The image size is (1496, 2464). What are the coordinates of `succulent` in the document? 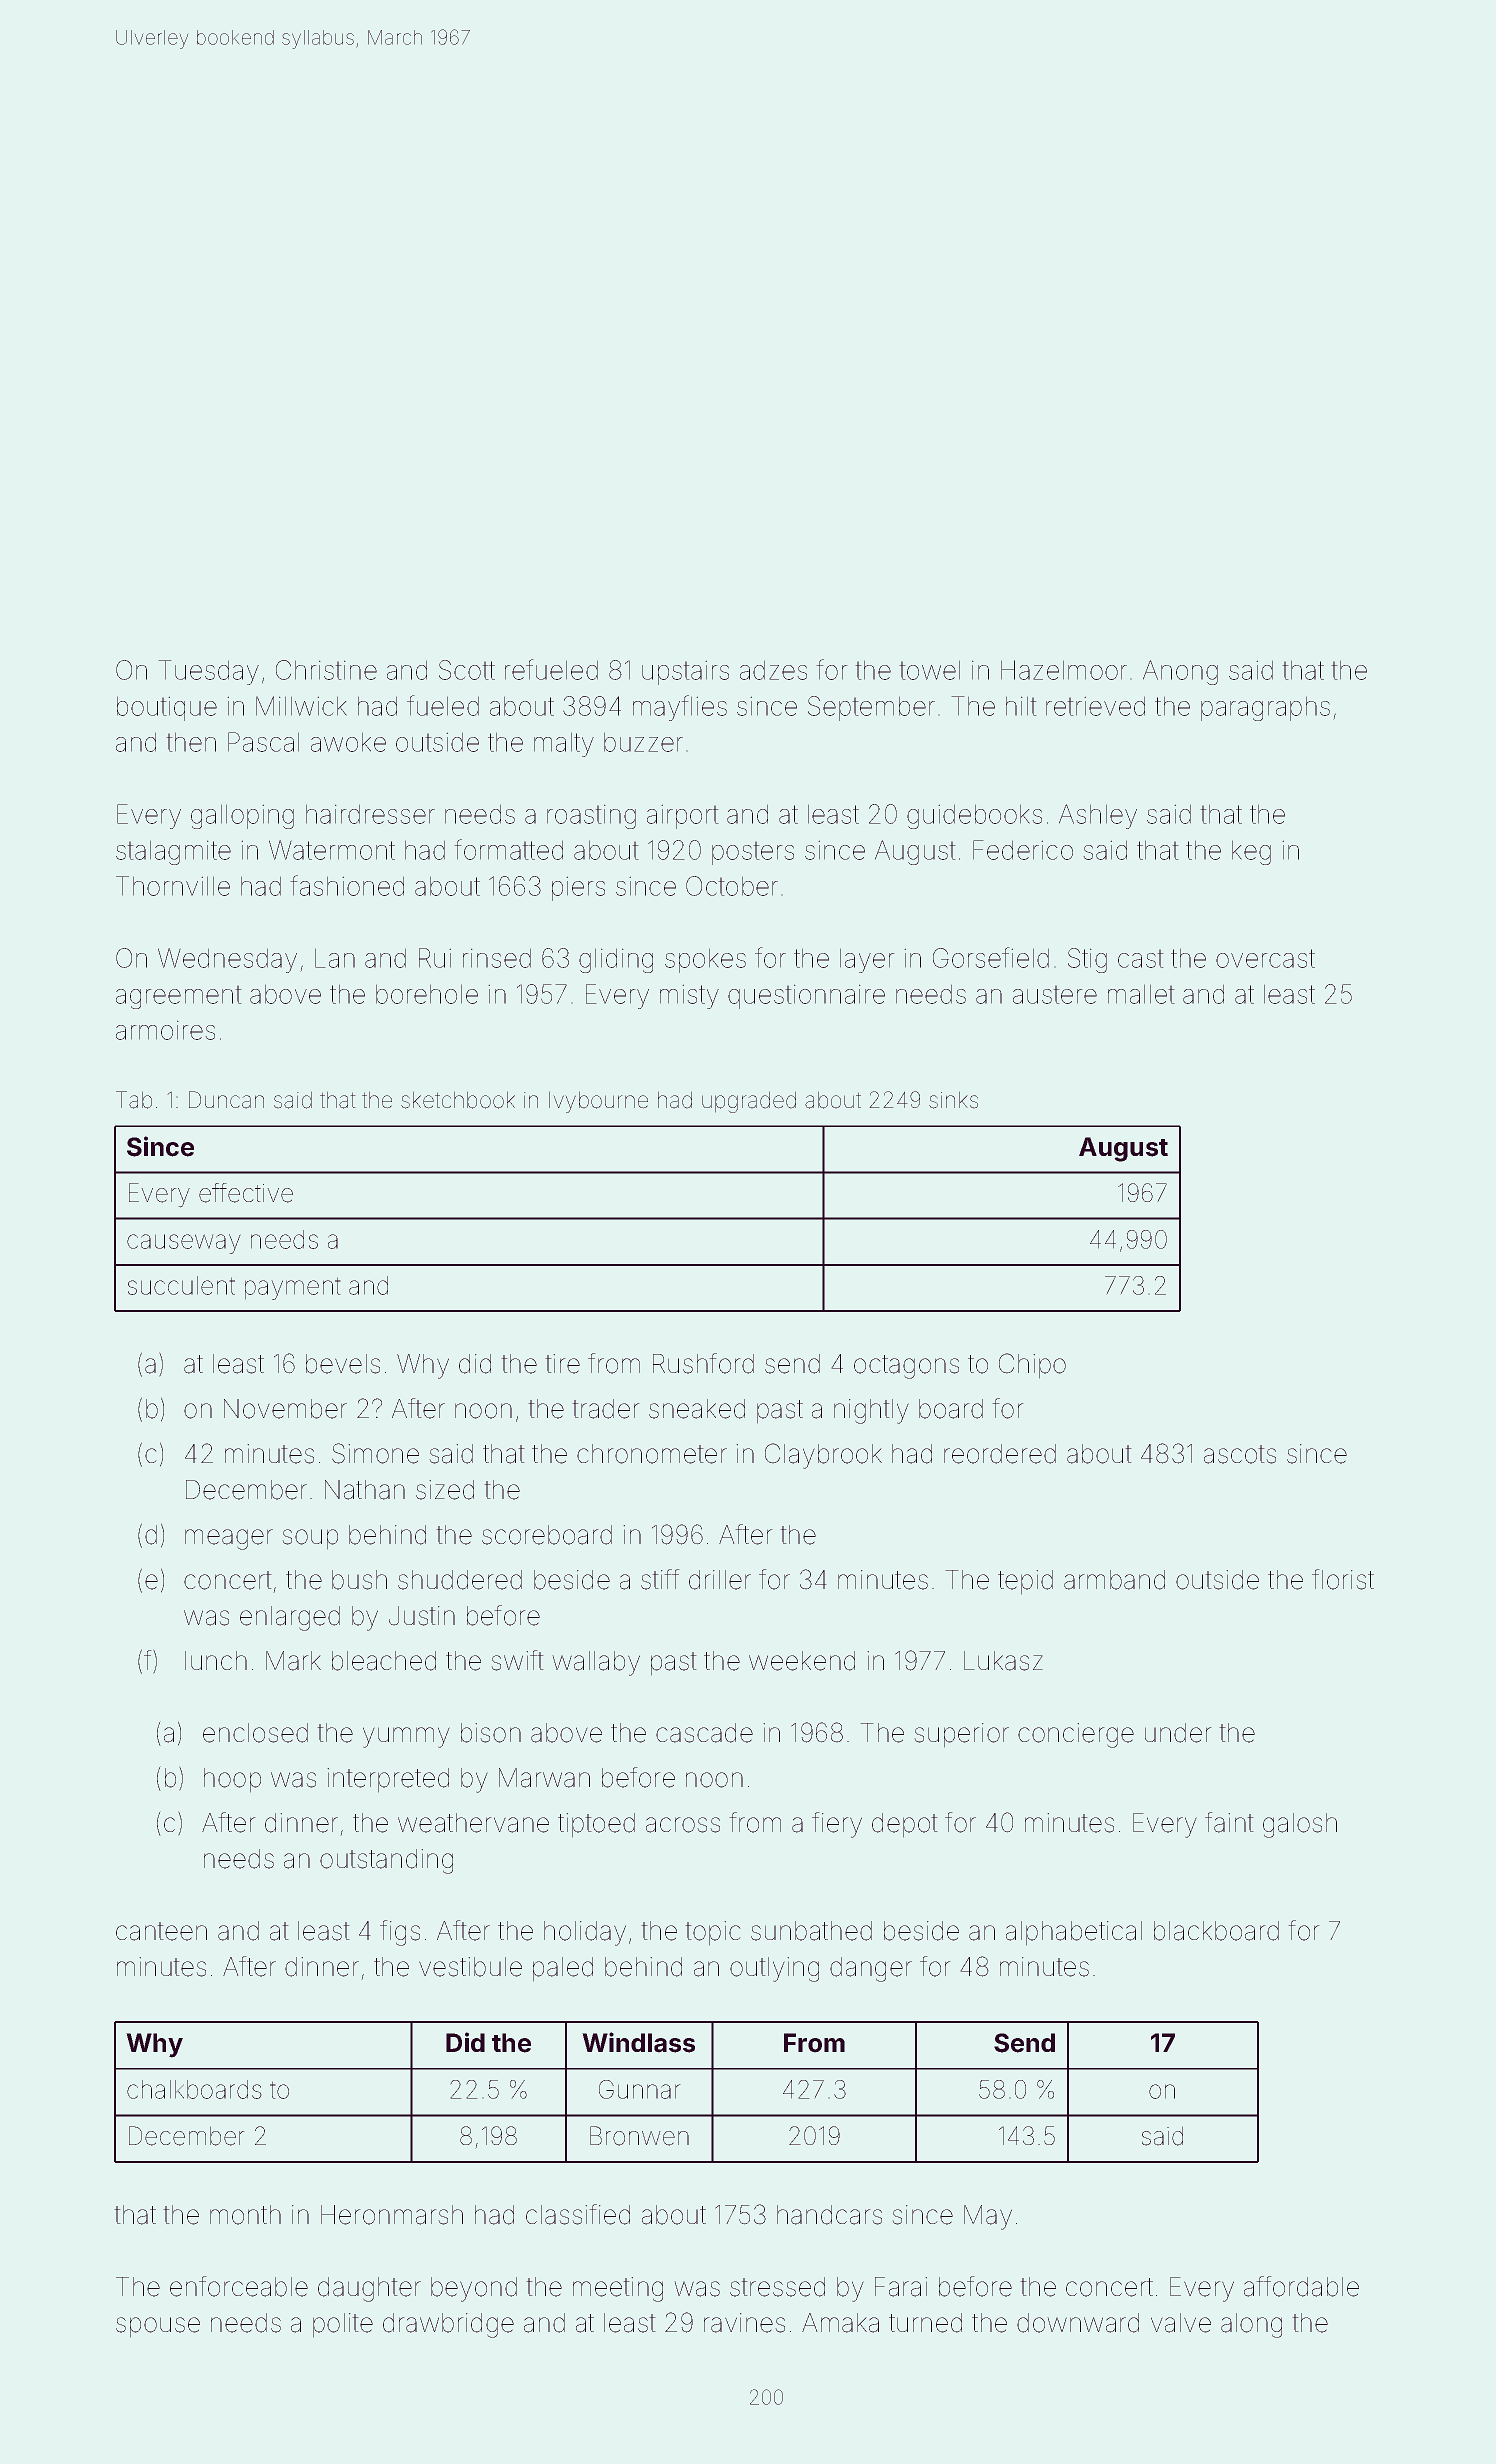 It's located at (181, 1285).
